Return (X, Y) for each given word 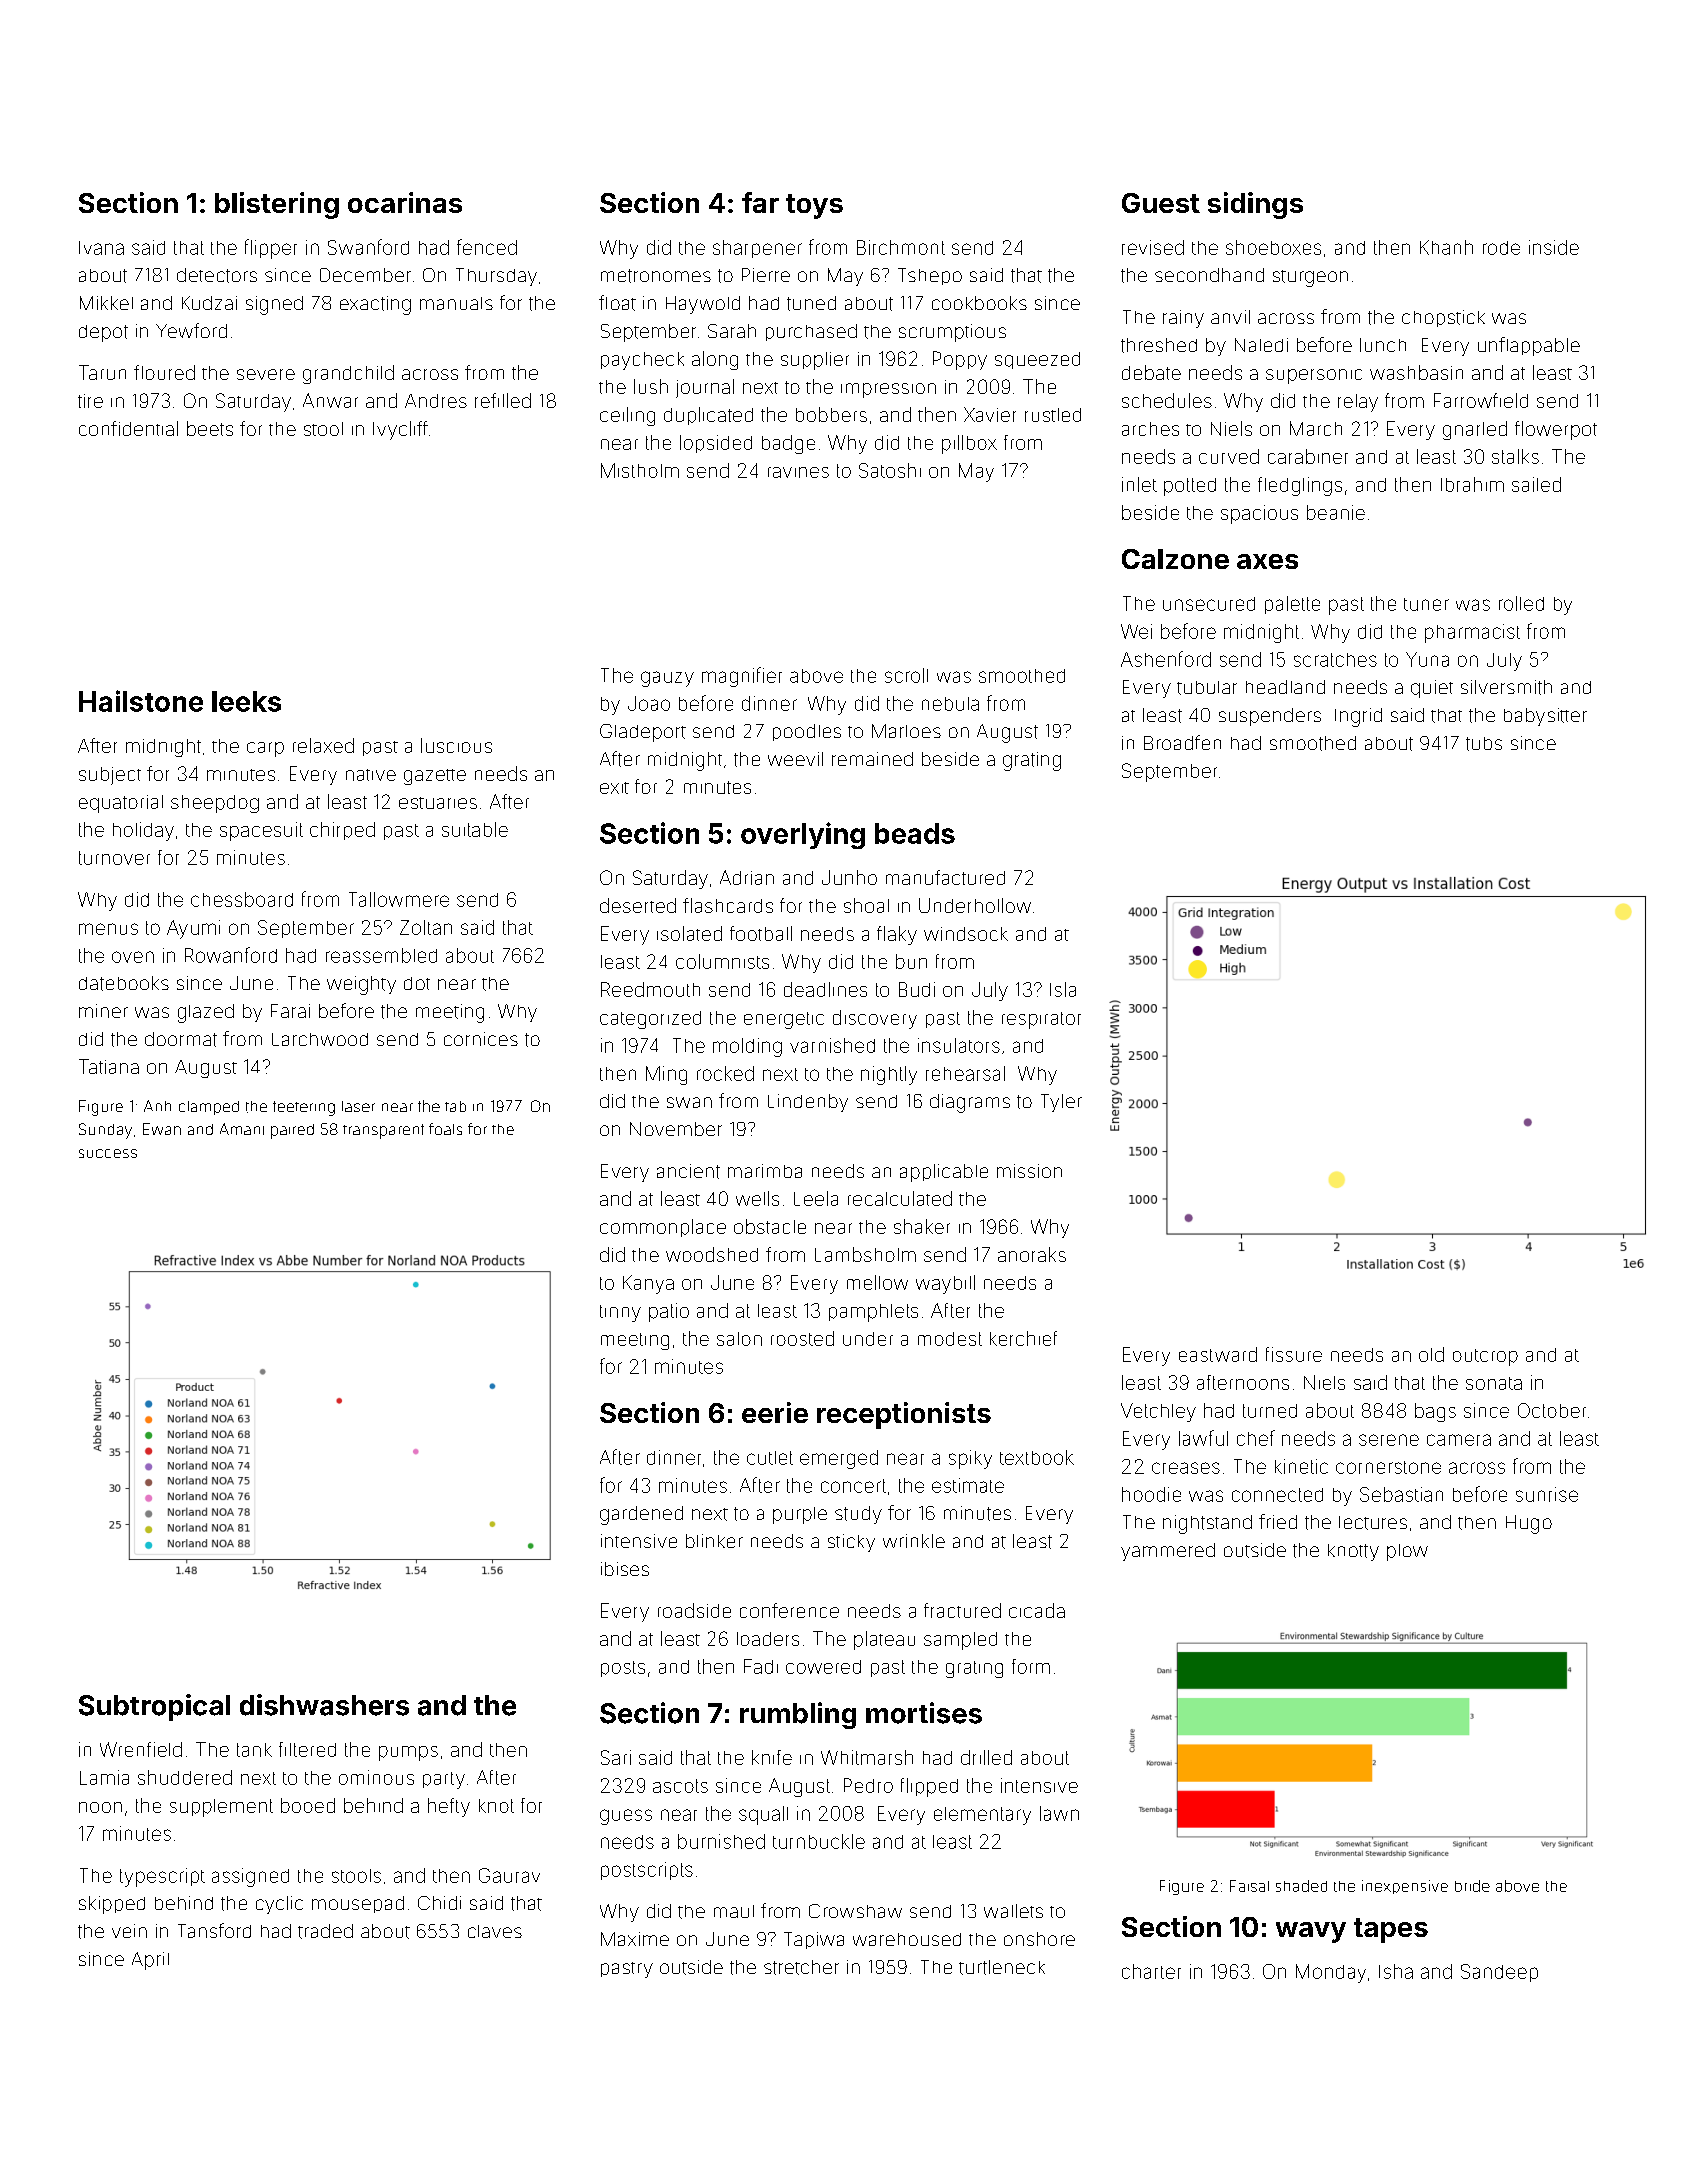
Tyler (1061, 1103)
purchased (811, 332)
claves (495, 1931)
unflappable (1529, 346)
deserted (638, 905)
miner (103, 1011)
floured (164, 372)
